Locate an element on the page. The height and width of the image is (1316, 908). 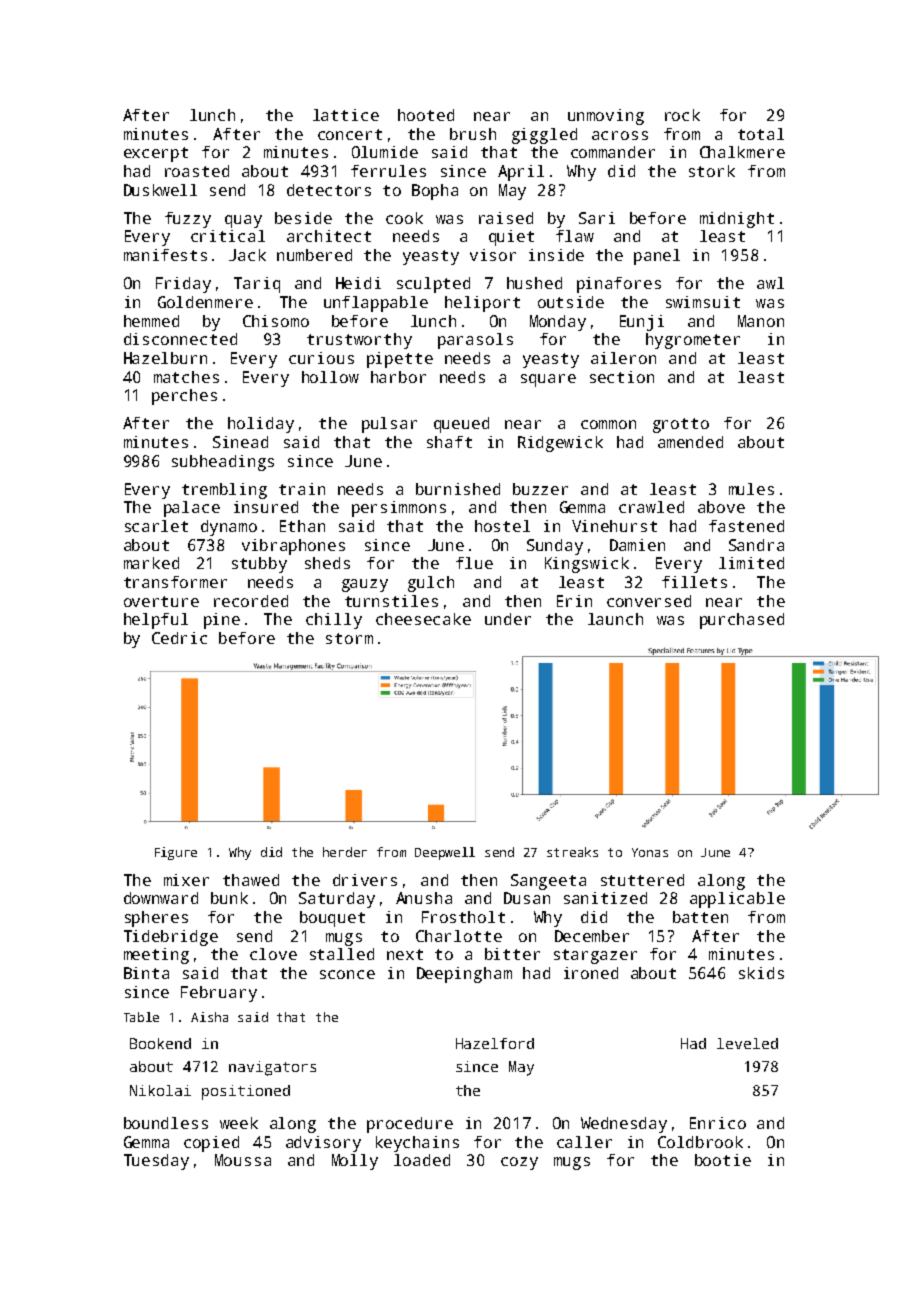
Table is located at coordinates (141, 1017).
